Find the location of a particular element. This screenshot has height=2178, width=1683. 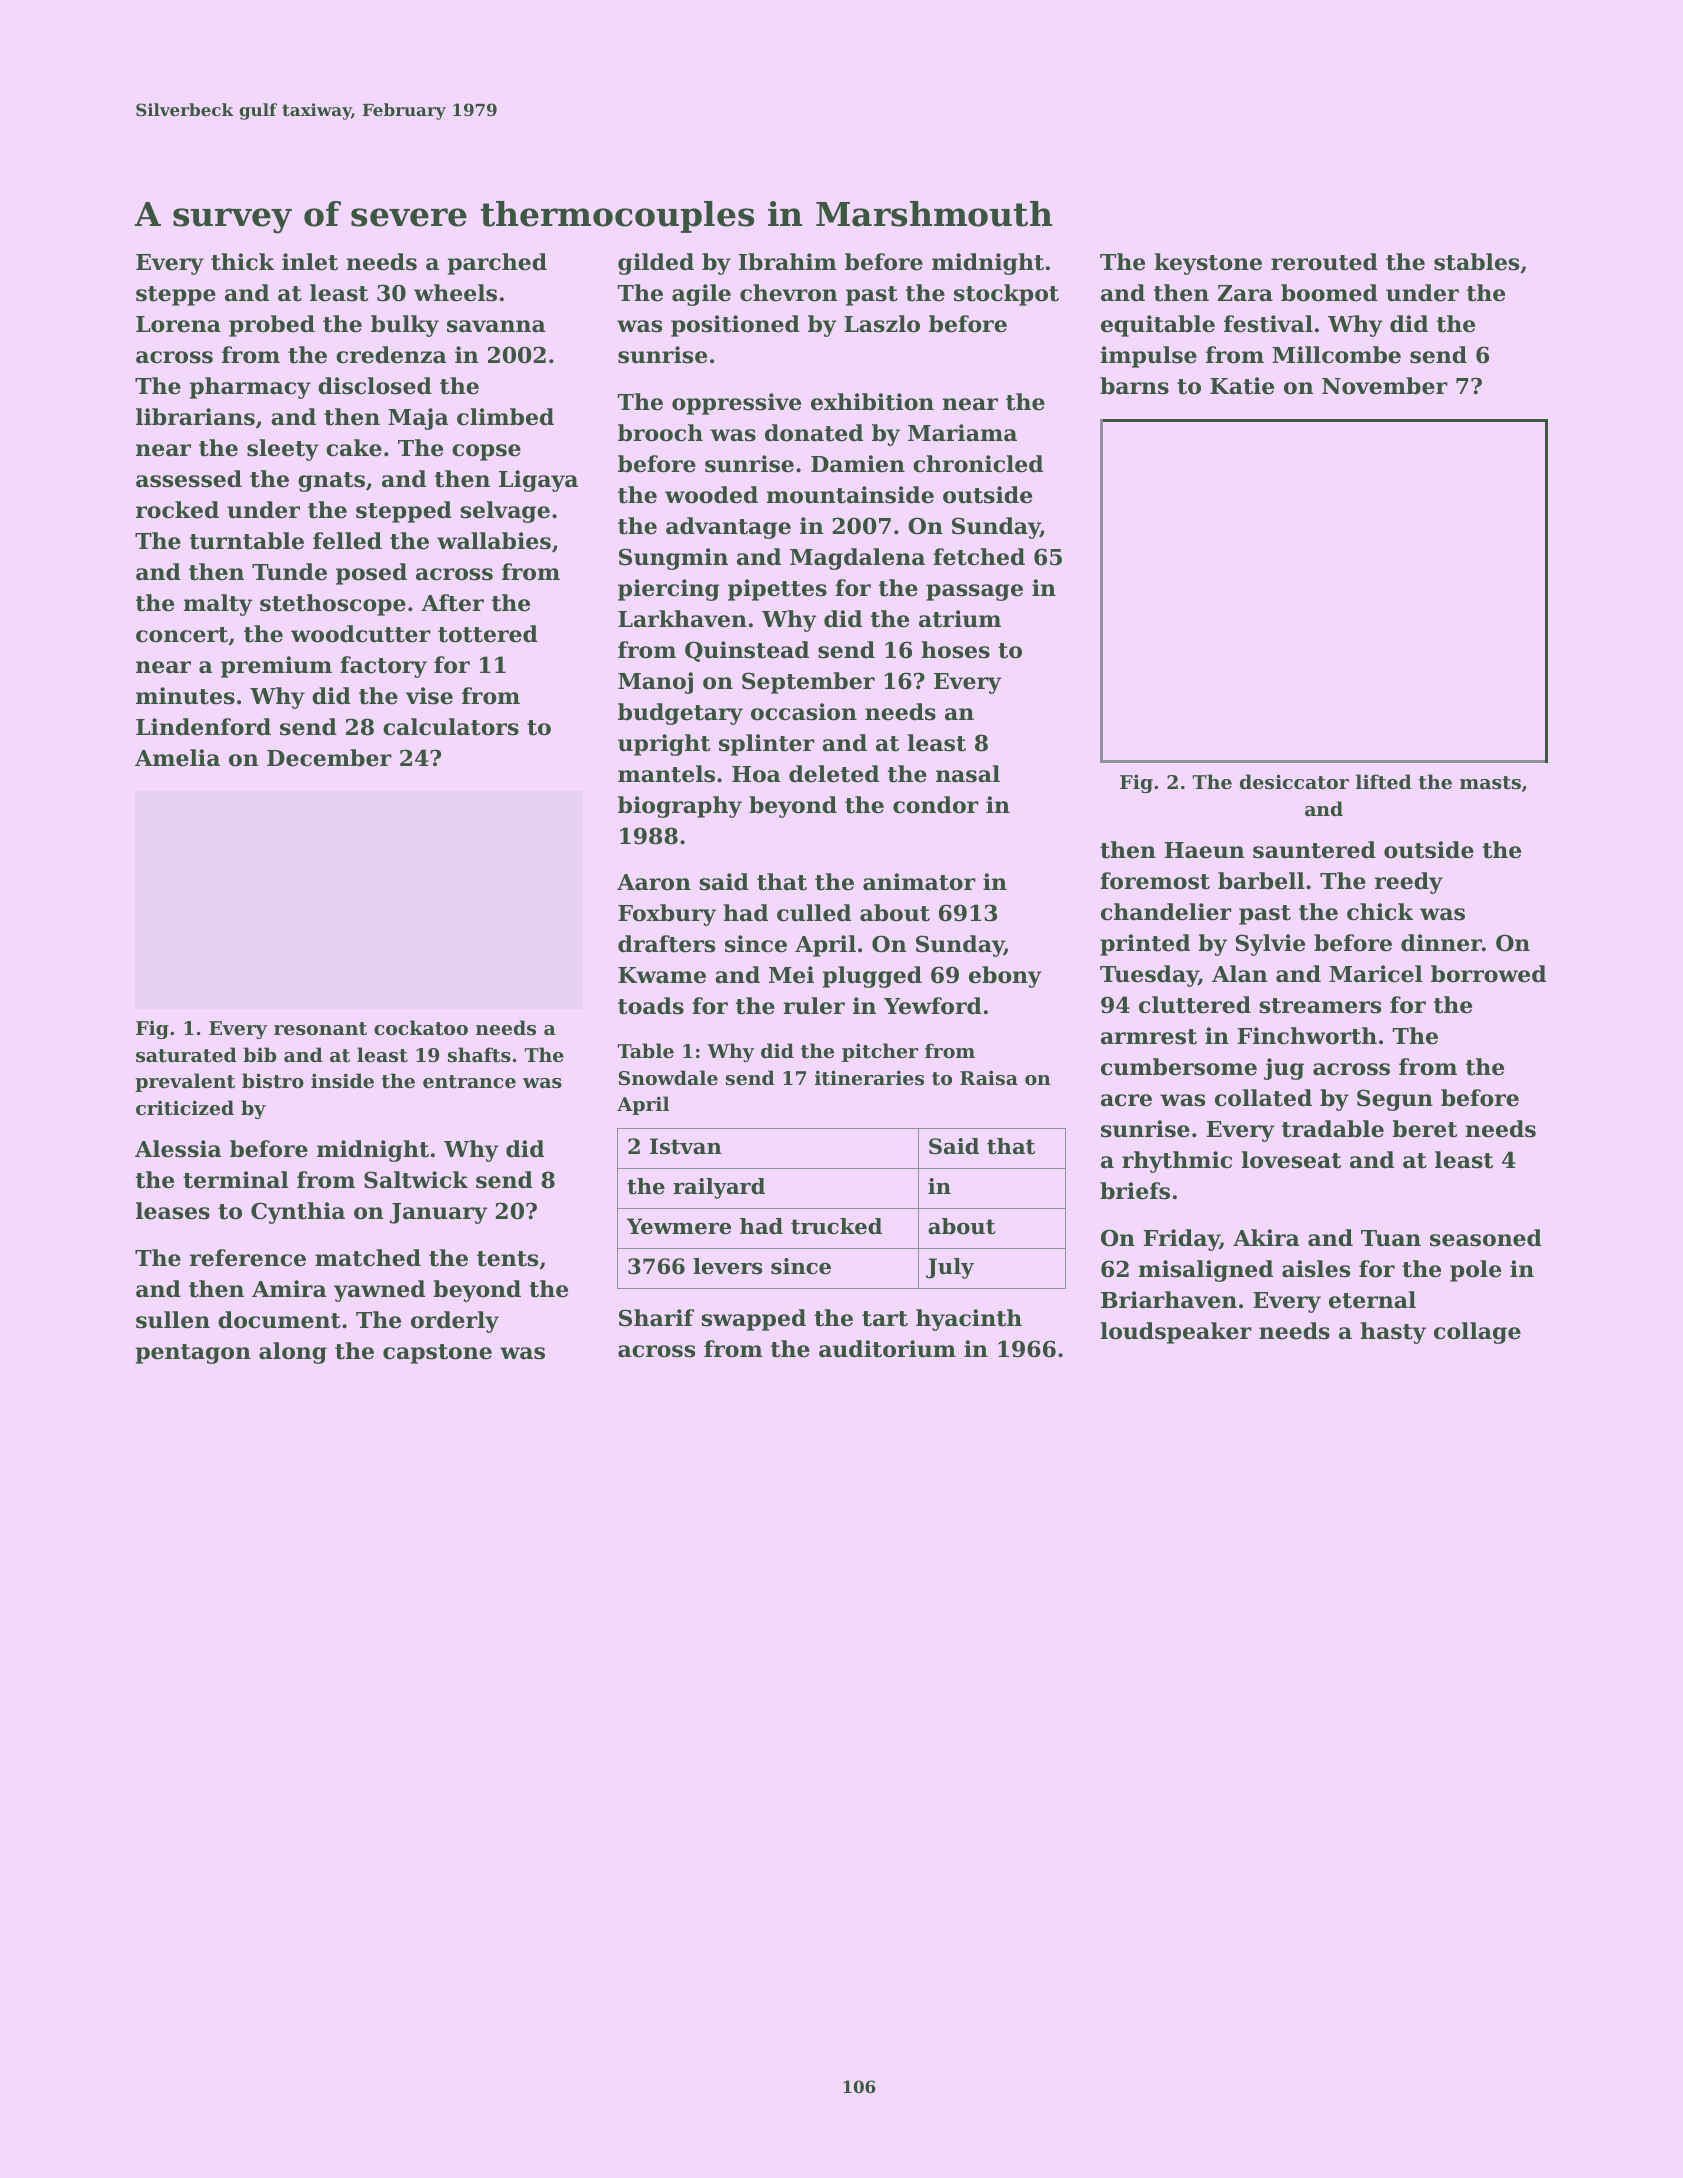

November is located at coordinates (1385, 386).
